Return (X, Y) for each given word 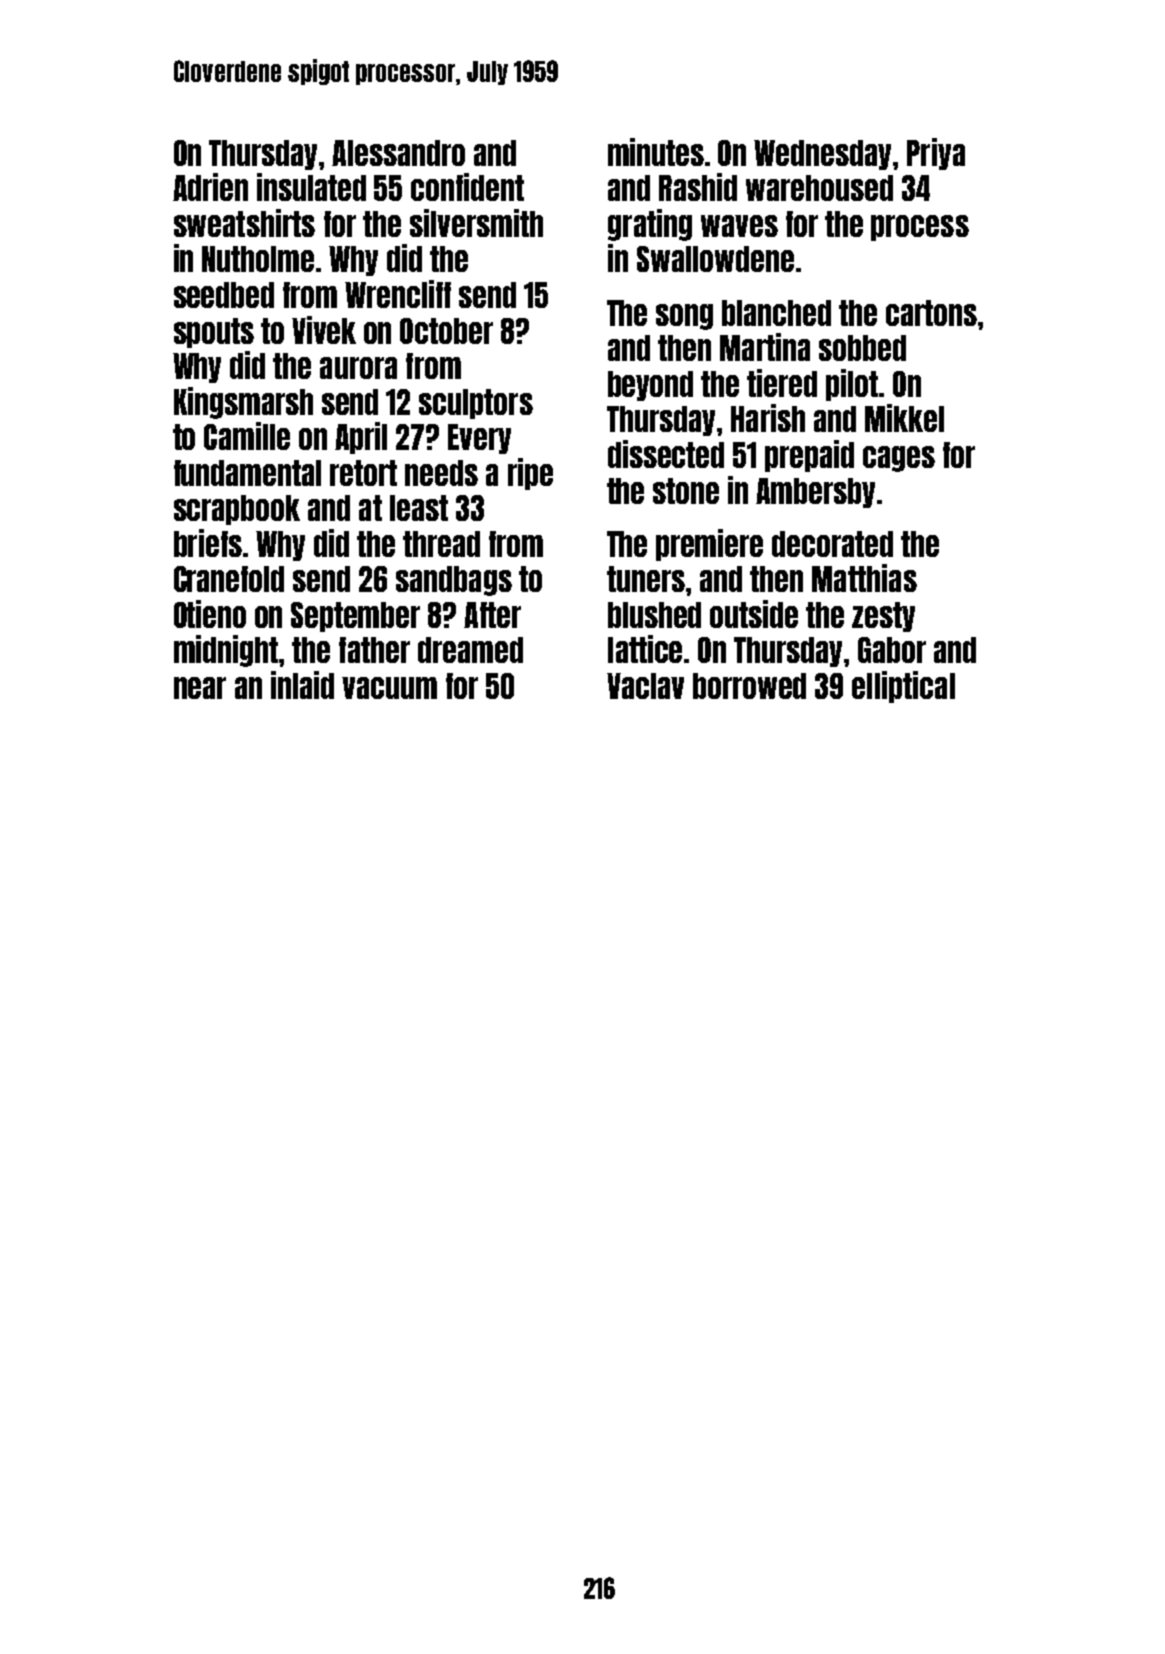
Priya (936, 154)
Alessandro (398, 153)
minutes (656, 152)
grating (650, 225)
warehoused (819, 188)
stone (686, 491)
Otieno (210, 614)
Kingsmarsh (243, 403)
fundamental (247, 473)
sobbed (862, 348)
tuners (646, 579)
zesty (883, 617)
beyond (650, 386)
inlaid (302, 685)
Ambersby (815, 493)
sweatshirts (244, 223)
